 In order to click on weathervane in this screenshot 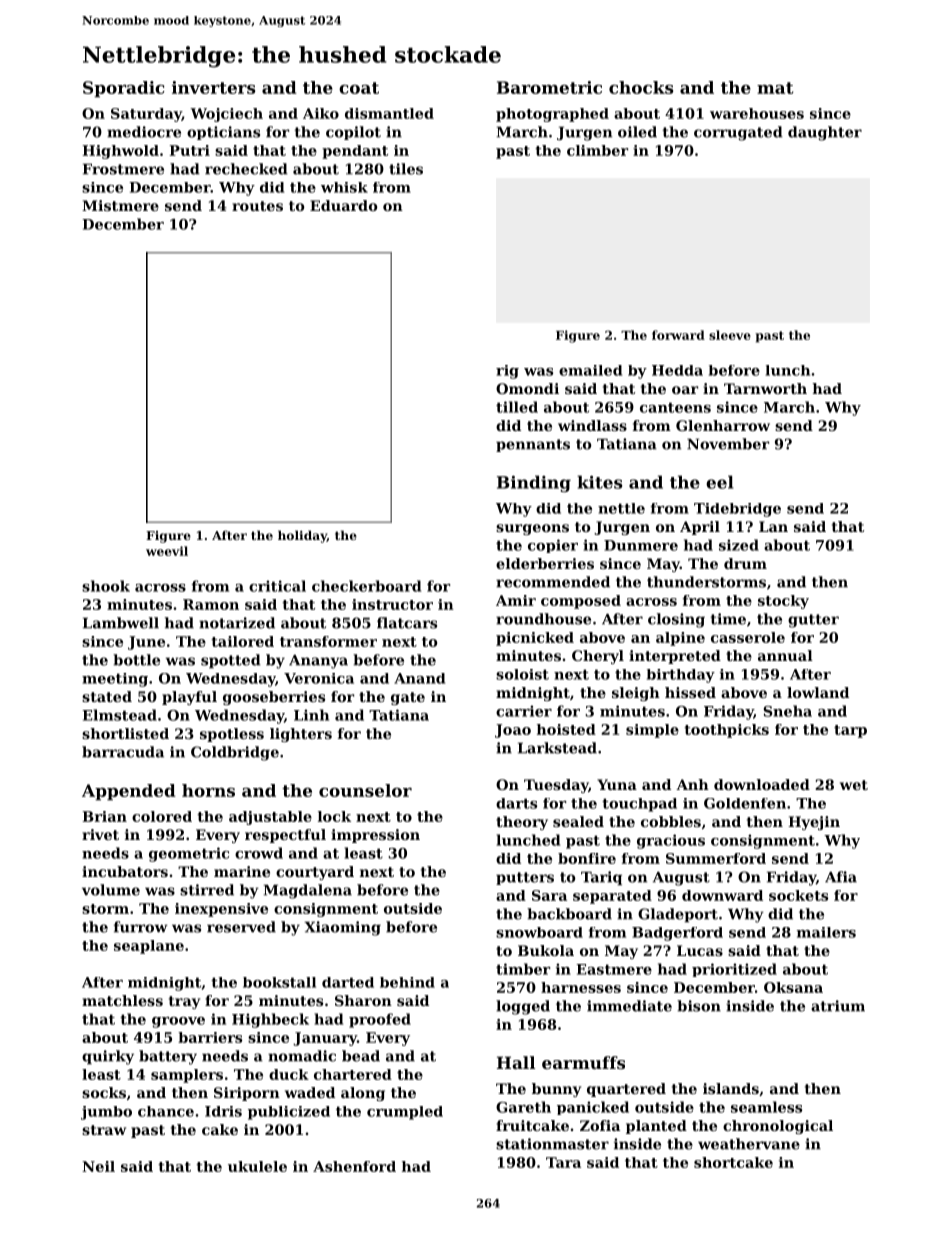, I will do `click(749, 1144)`.
